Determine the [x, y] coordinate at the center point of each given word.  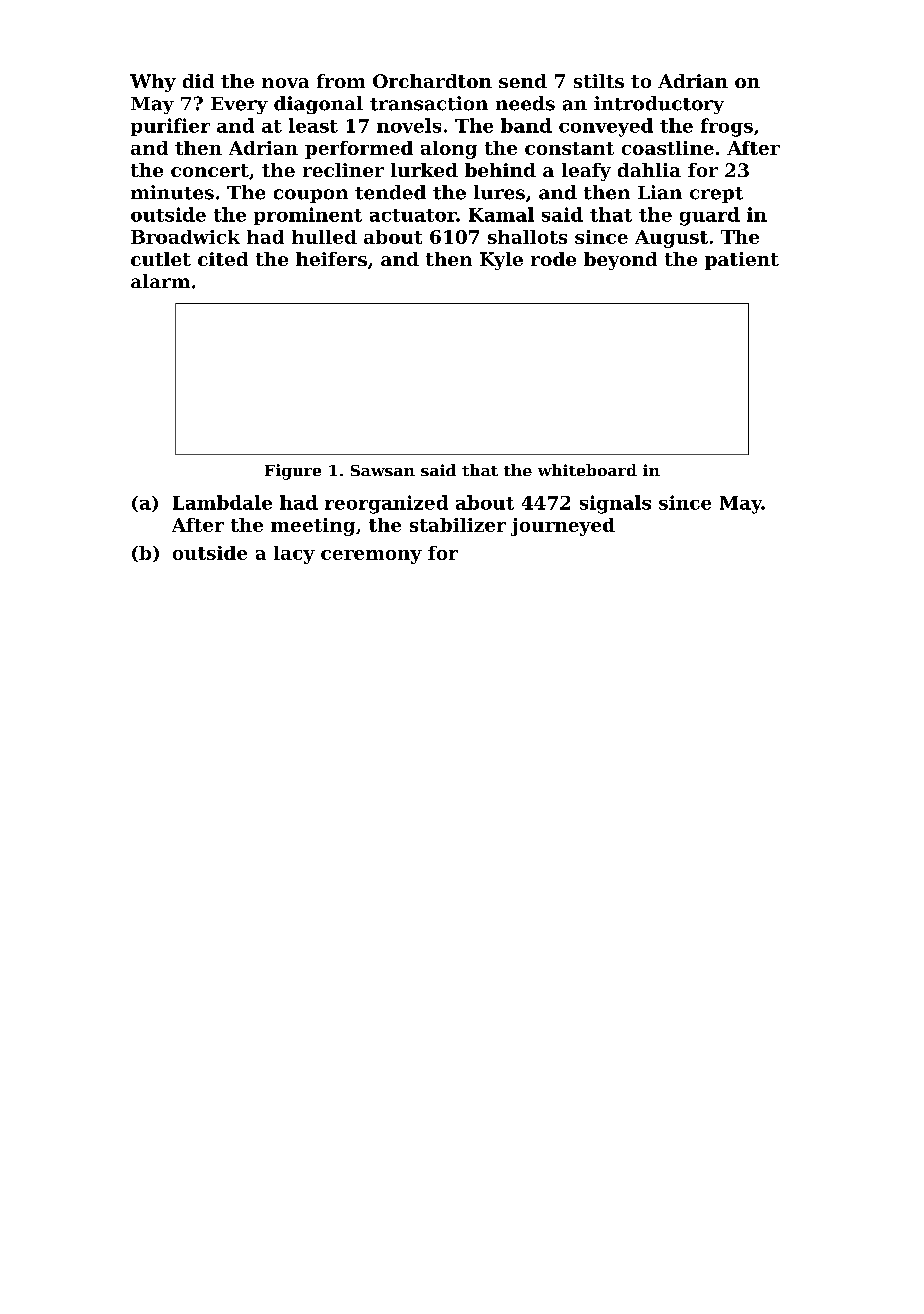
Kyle [501, 261]
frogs [727, 127]
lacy [294, 555]
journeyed [563, 527]
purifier [170, 127]
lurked [424, 170]
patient [742, 261]
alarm [160, 281]
